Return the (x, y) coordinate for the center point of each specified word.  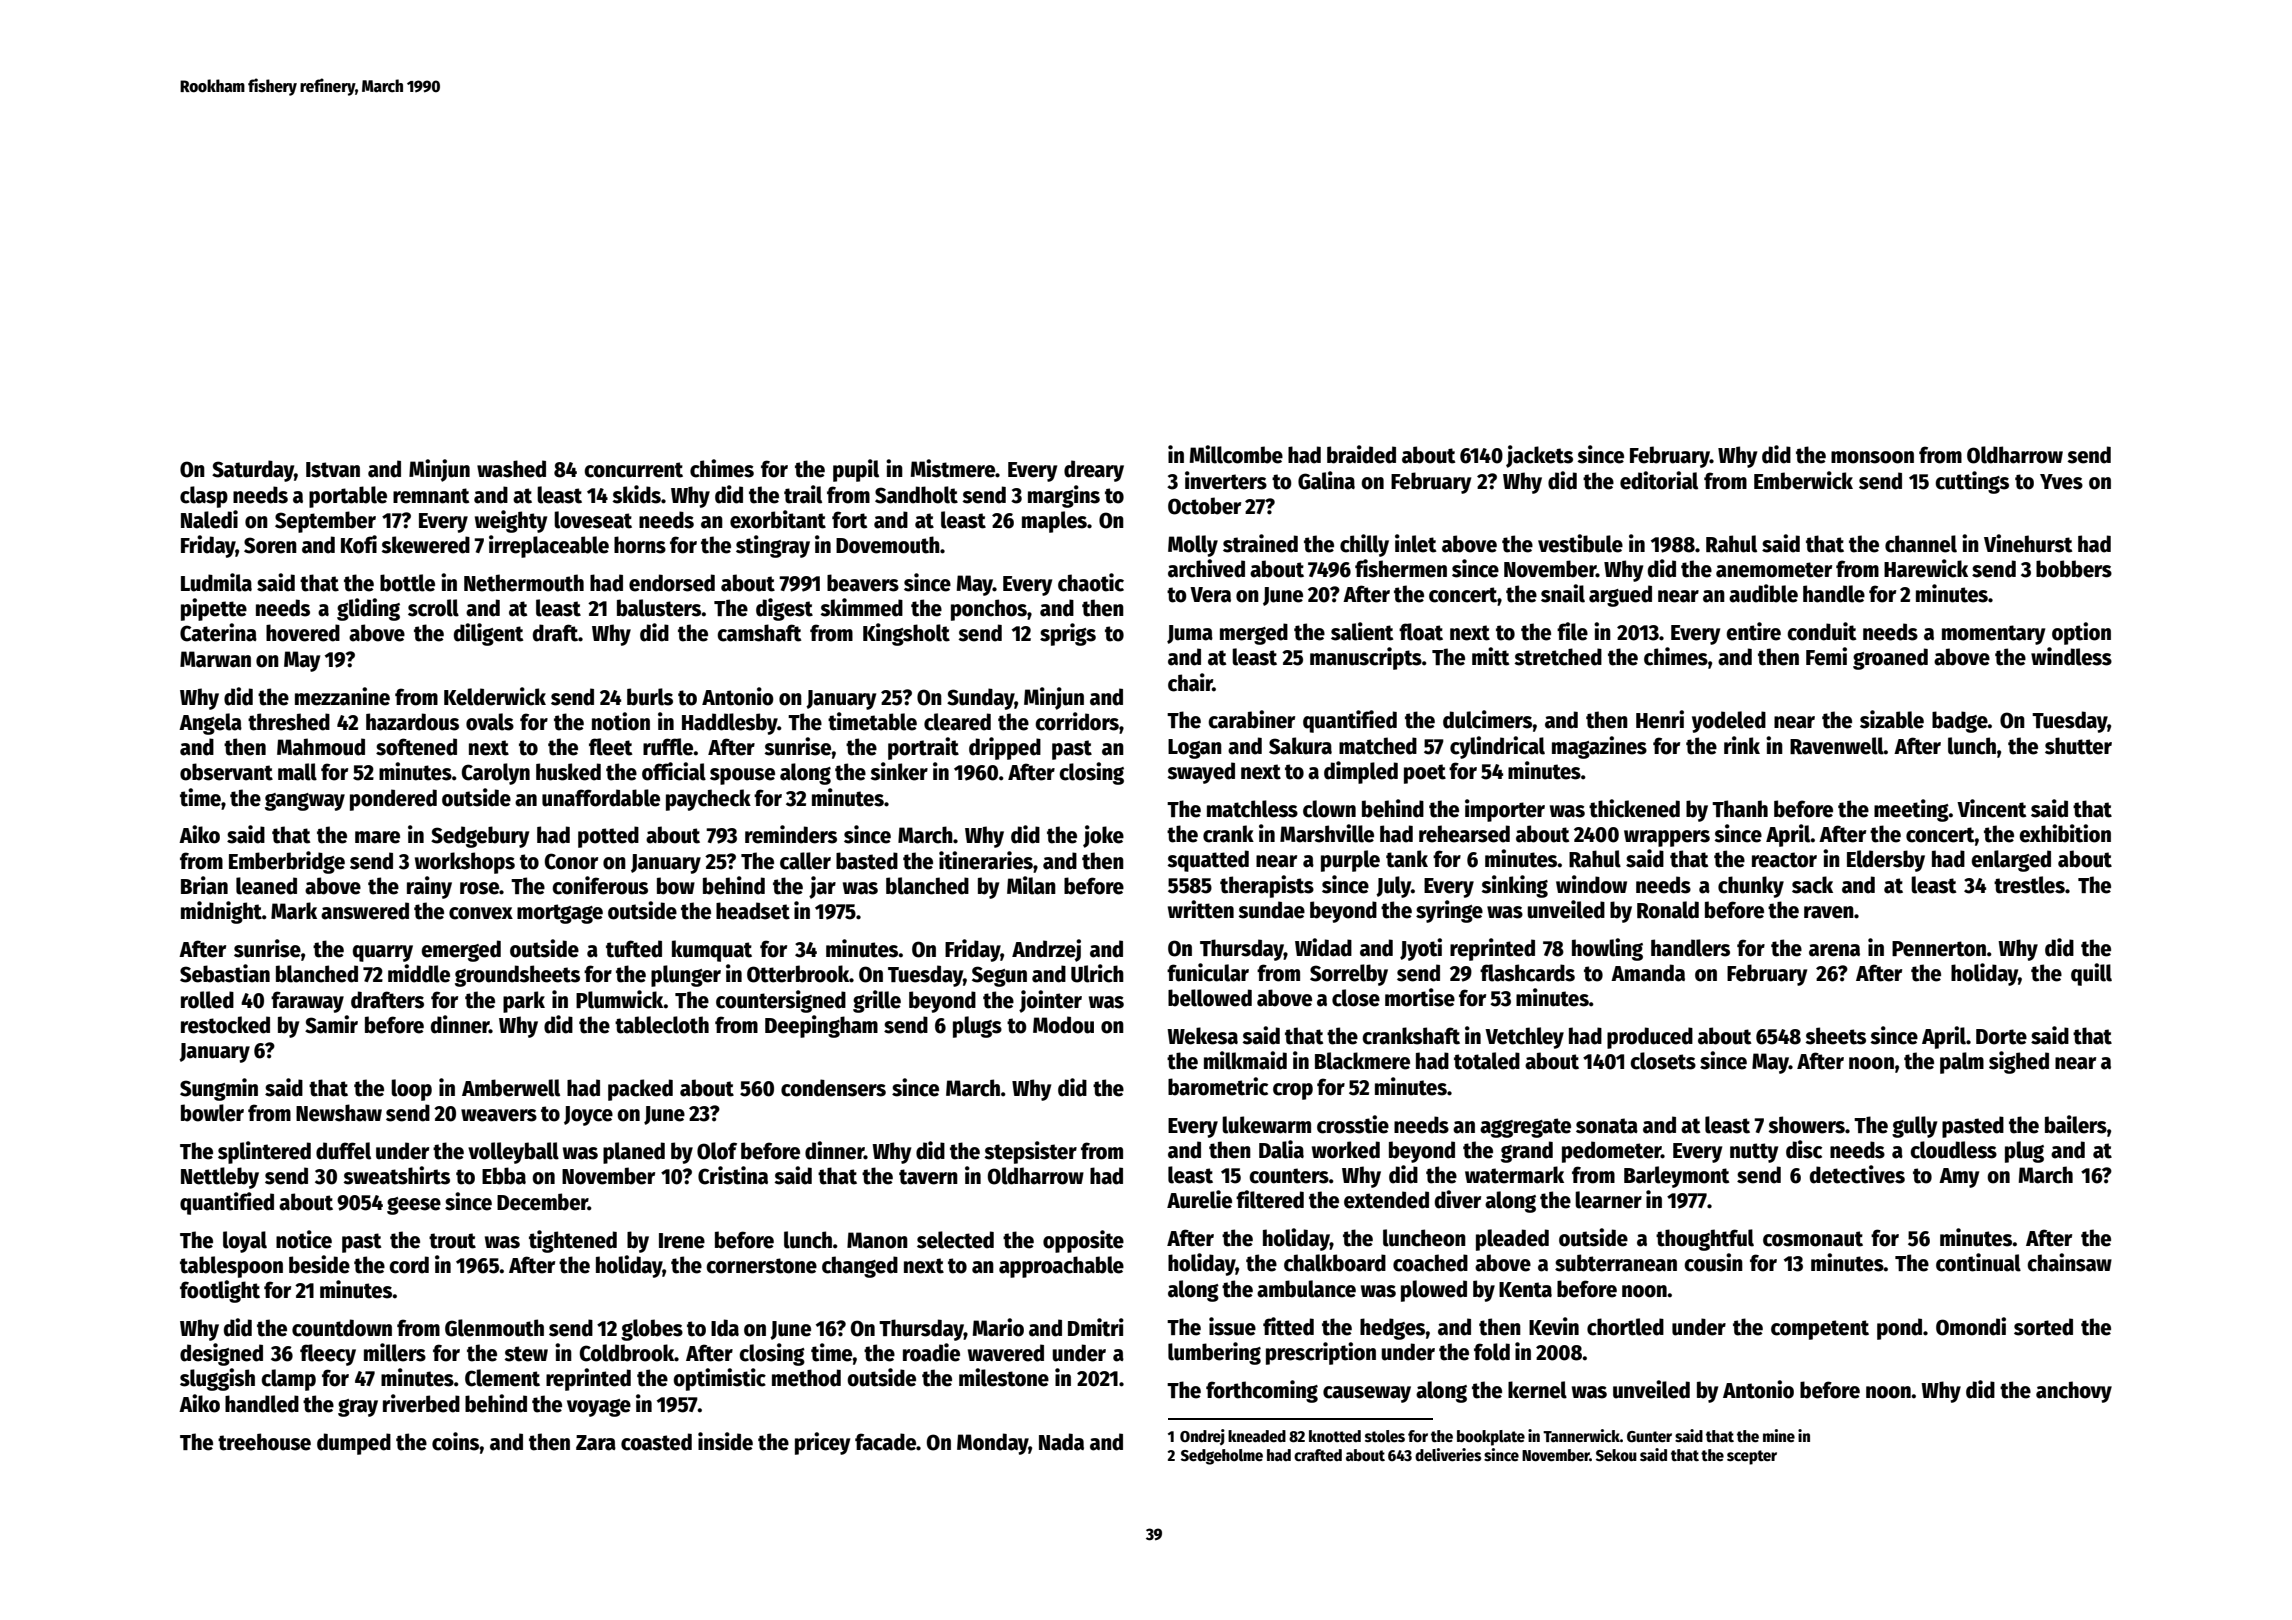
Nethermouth (524, 583)
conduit (1822, 631)
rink (1742, 745)
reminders (791, 834)
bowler (212, 1113)
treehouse (264, 1442)
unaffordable (601, 798)
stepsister (1030, 1152)
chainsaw (2069, 1262)
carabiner (1251, 719)
